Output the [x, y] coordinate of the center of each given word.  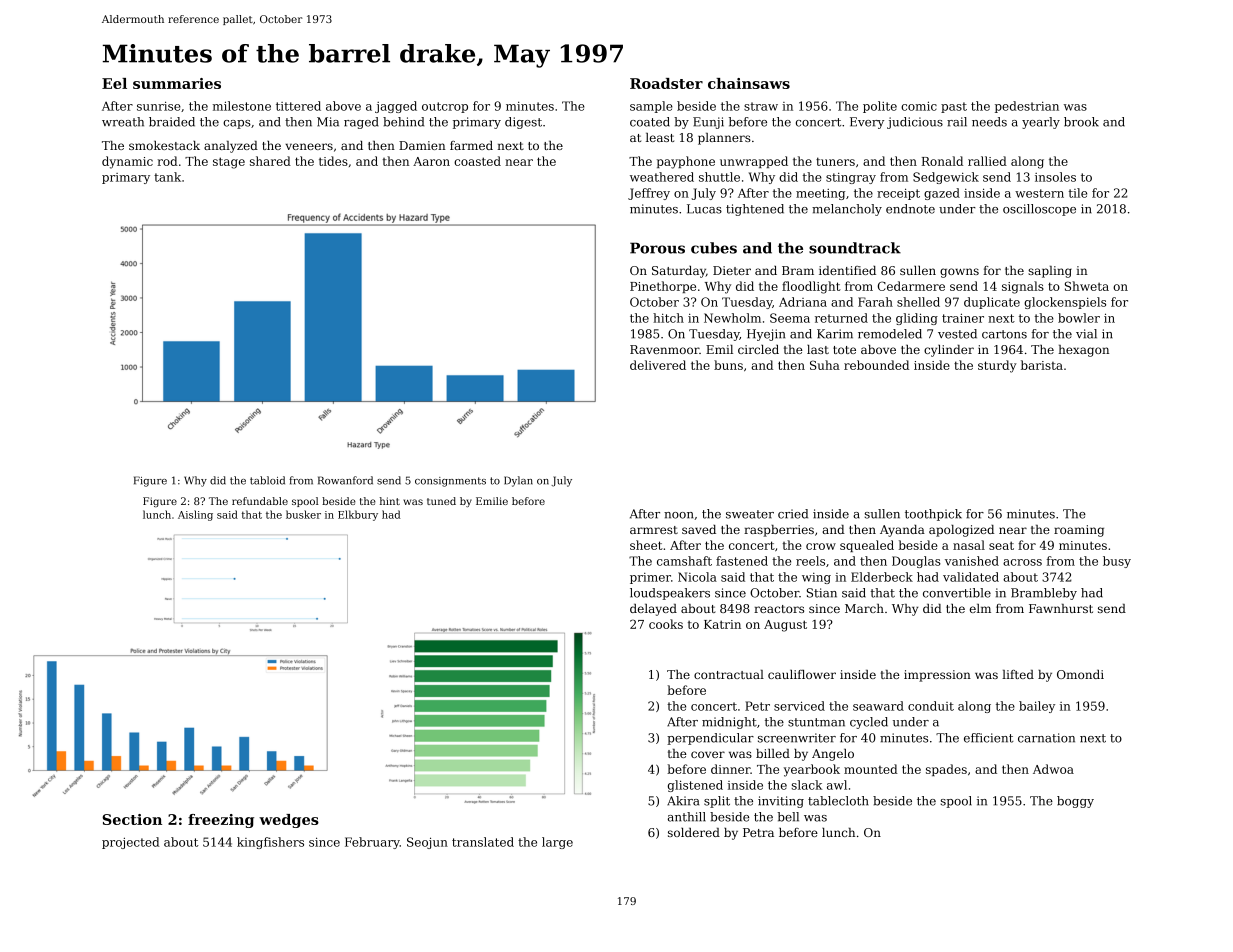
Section [132, 819]
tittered [298, 106]
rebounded [876, 365]
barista [1042, 365]
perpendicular [710, 739]
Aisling [195, 515]
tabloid [267, 480]
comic [919, 106]
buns [728, 365]
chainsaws [749, 83]
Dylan [518, 481]
